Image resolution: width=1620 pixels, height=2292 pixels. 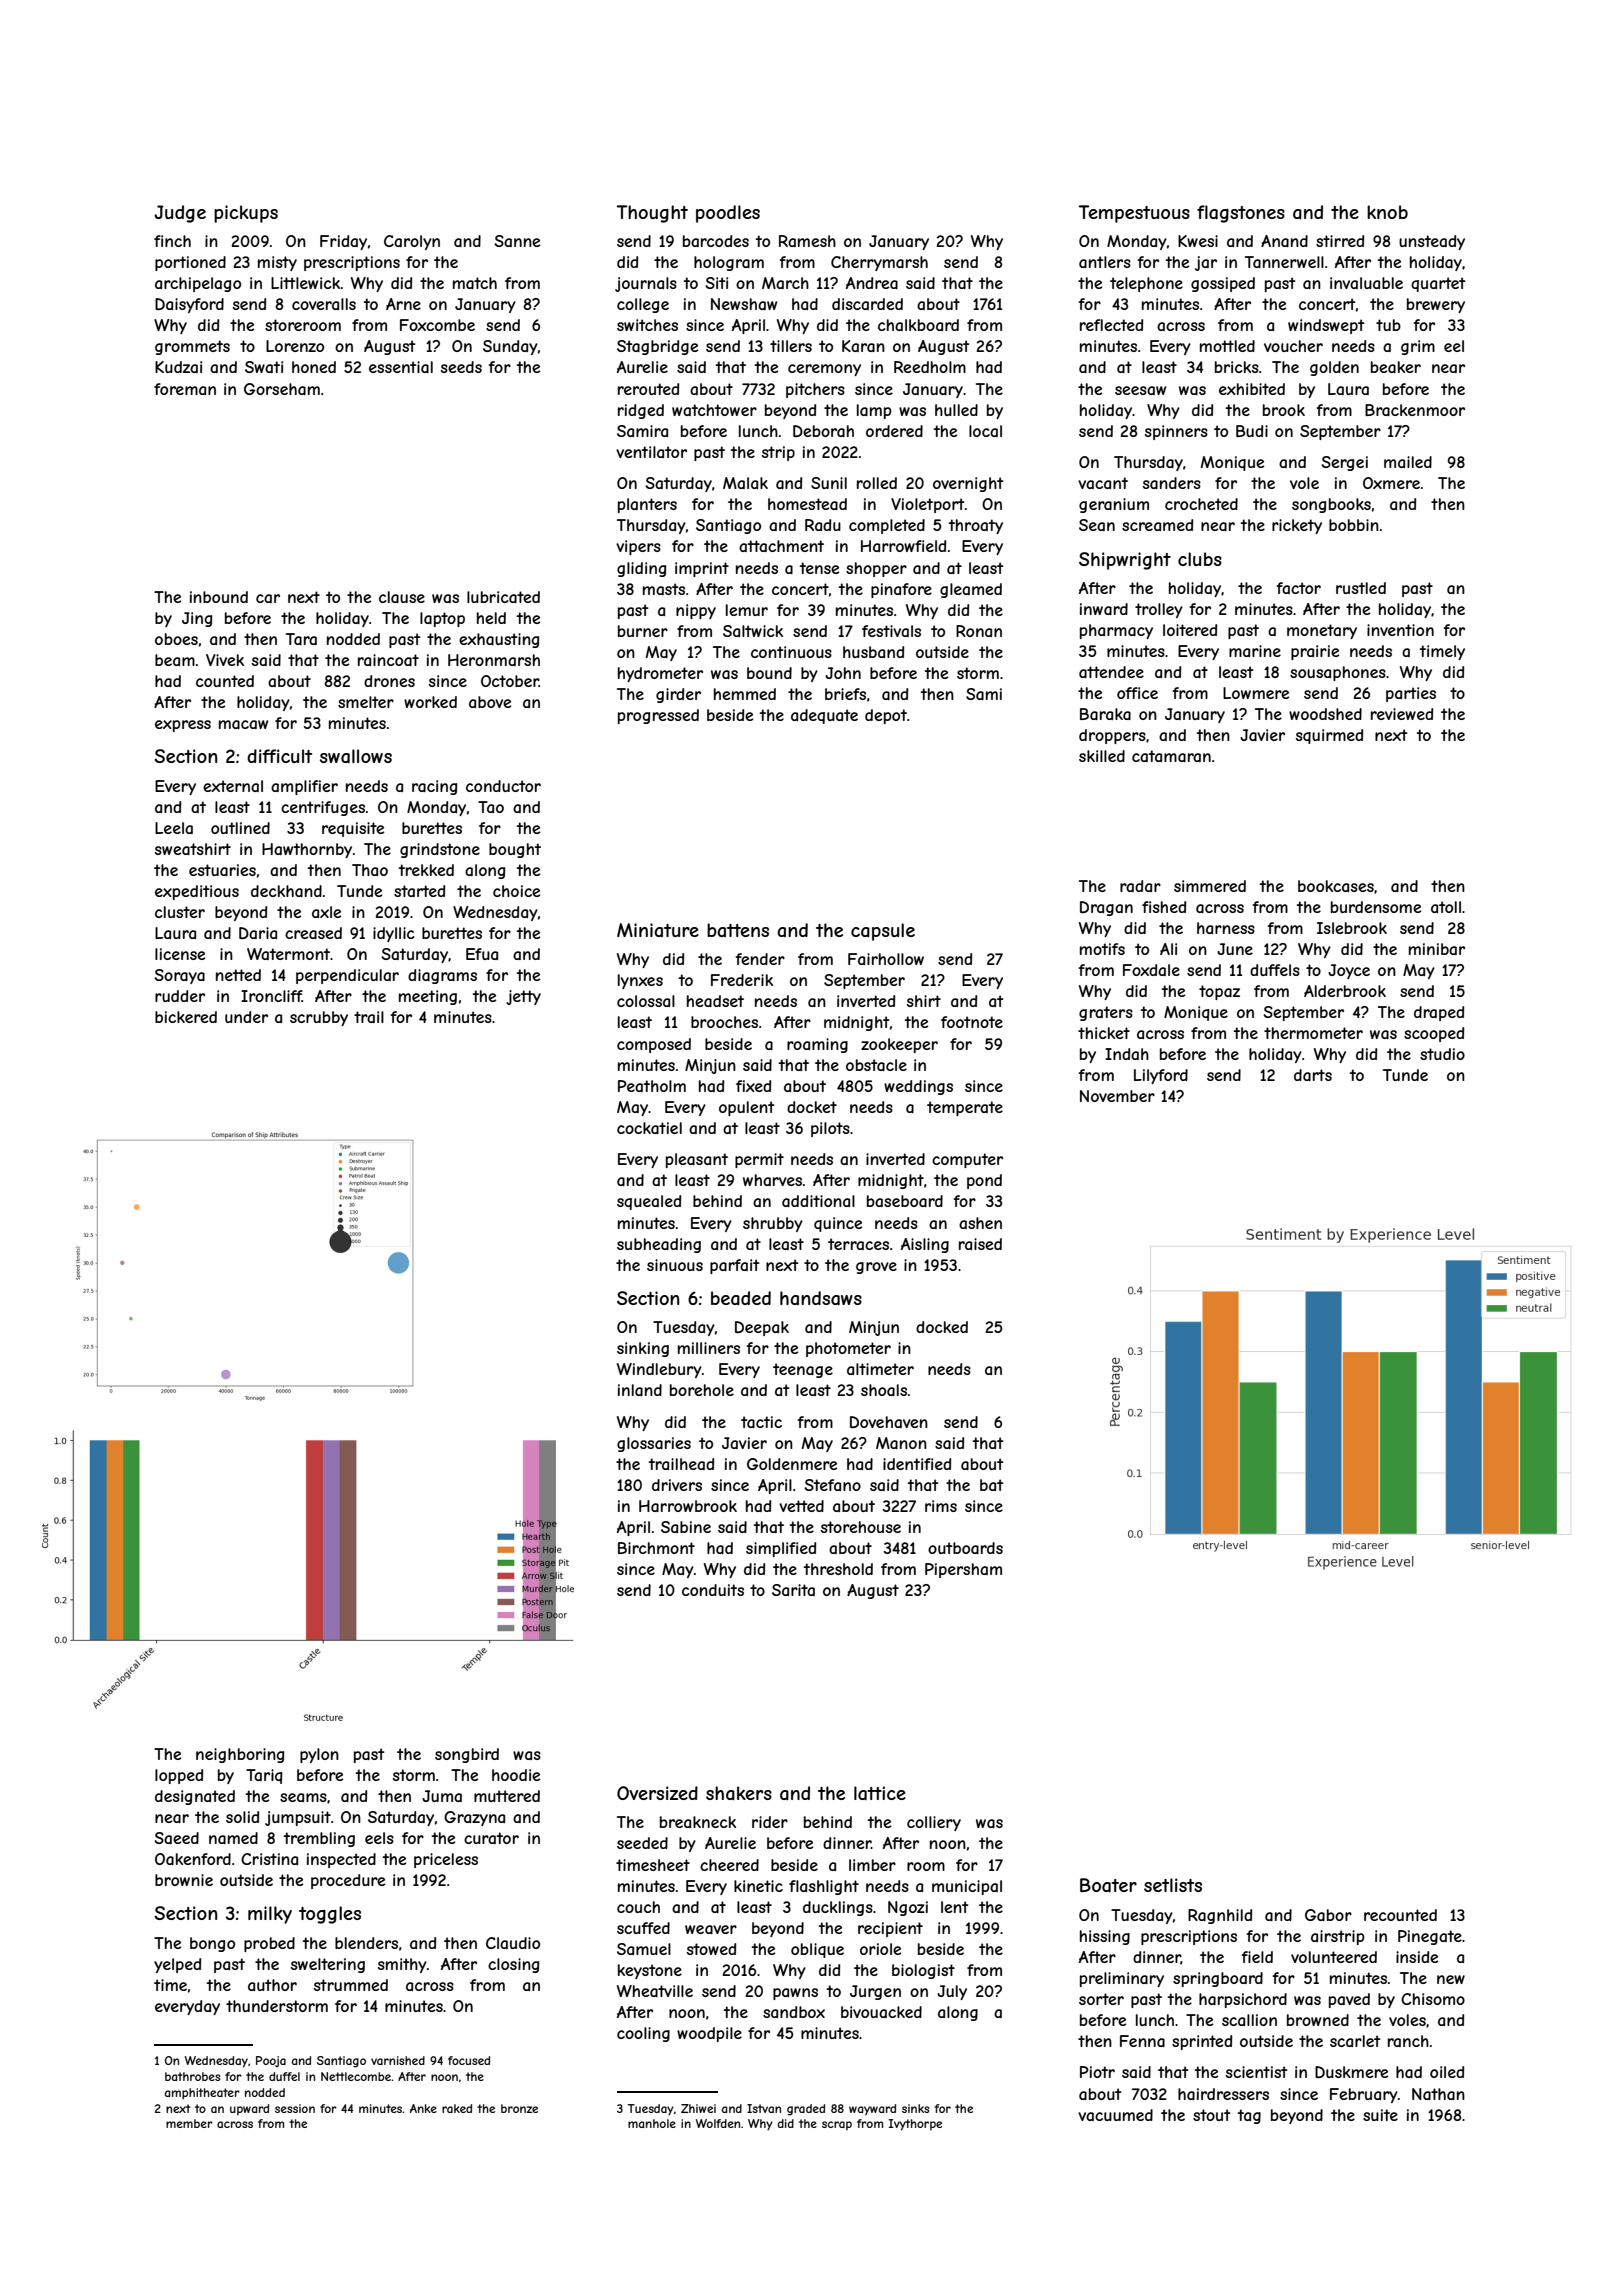 I want to click on Anke, so click(x=423, y=2108).
